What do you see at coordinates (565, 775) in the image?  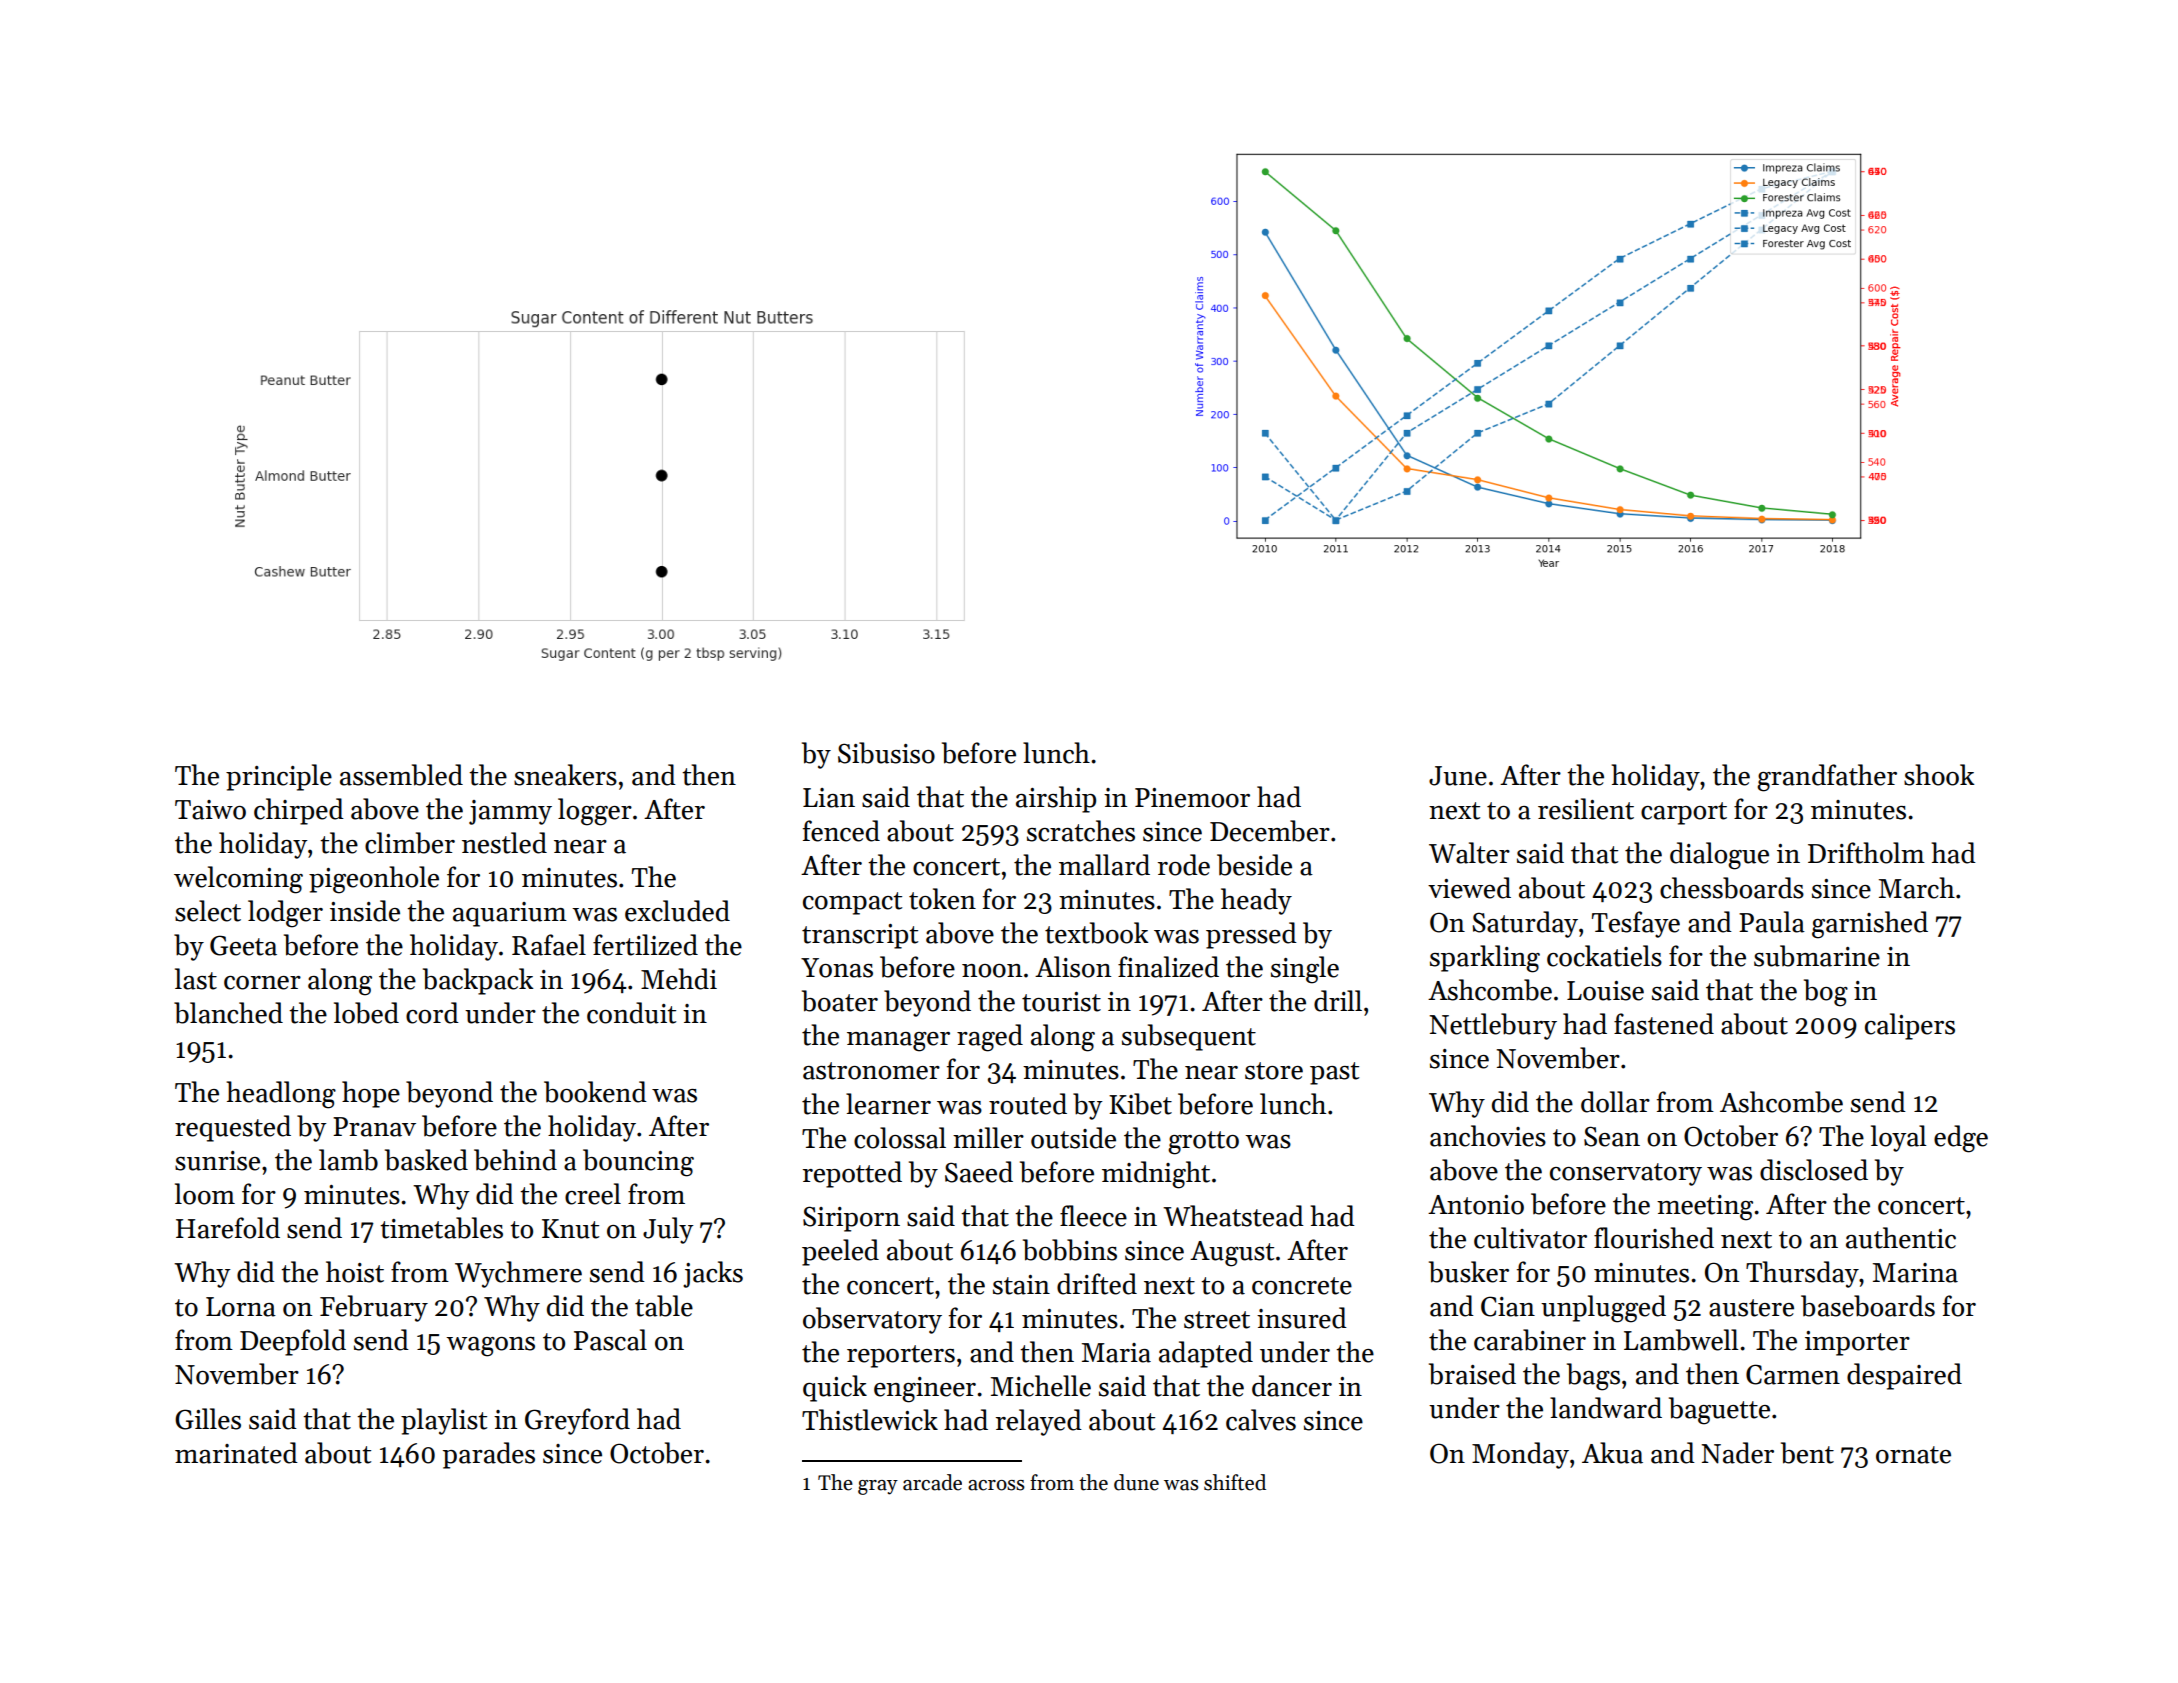 I see `sneakers` at bounding box center [565, 775].
